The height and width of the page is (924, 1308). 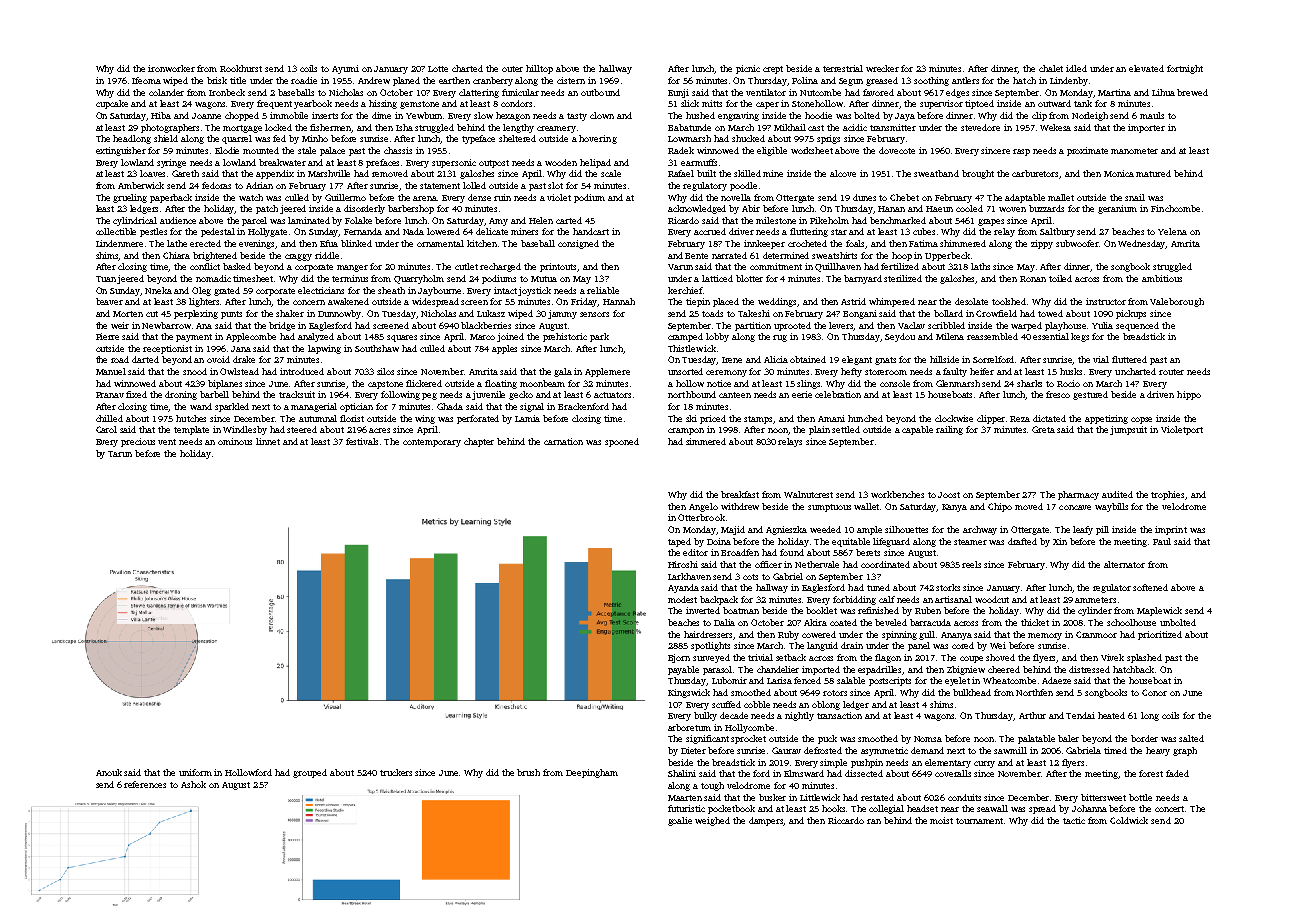 What do you see at coordinates (683, 588) in the page?
I see `Ayanda` at bounding box center [683, 588].
